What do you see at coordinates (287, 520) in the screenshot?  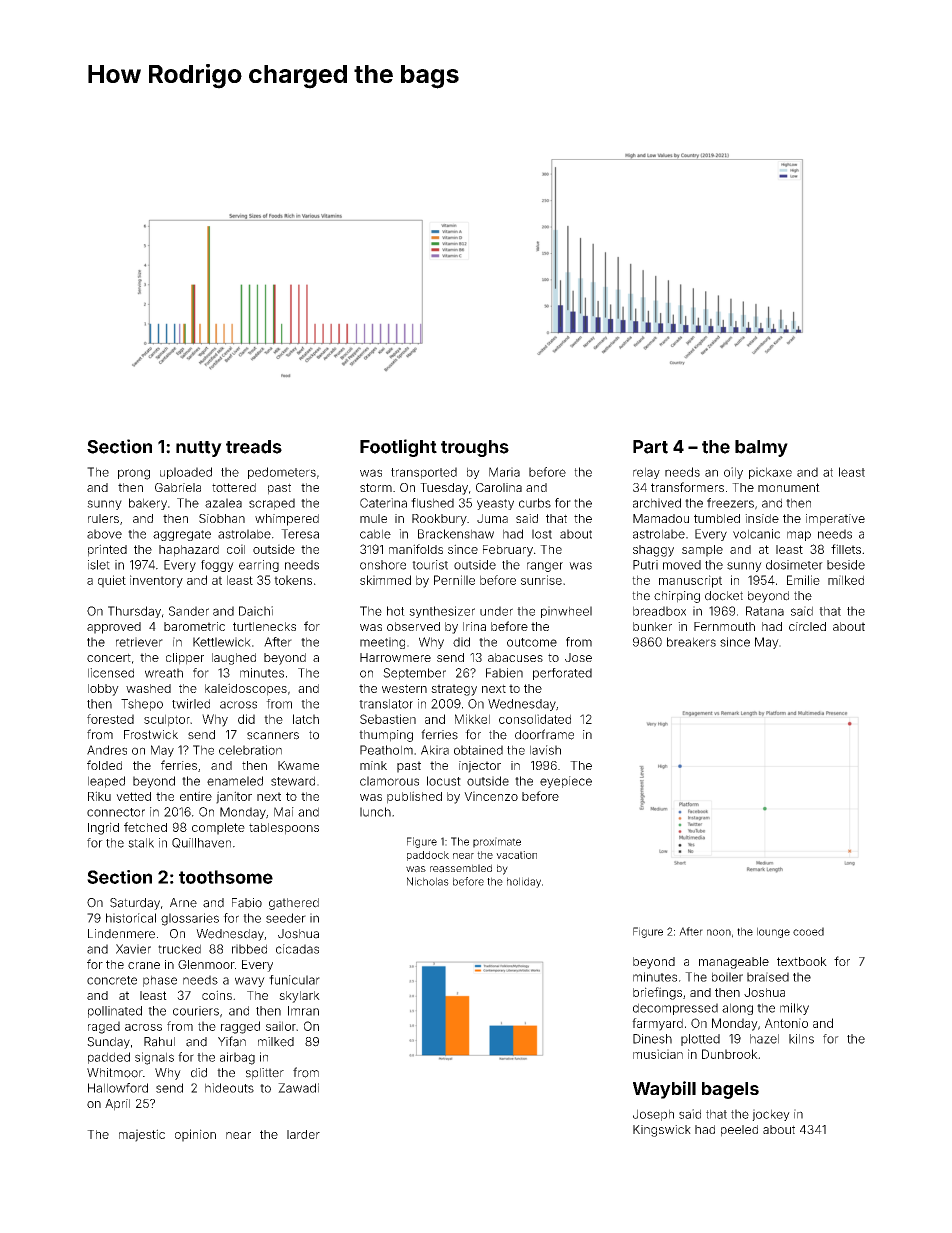 I see `whimpered` at bounding box center [287, 520].
